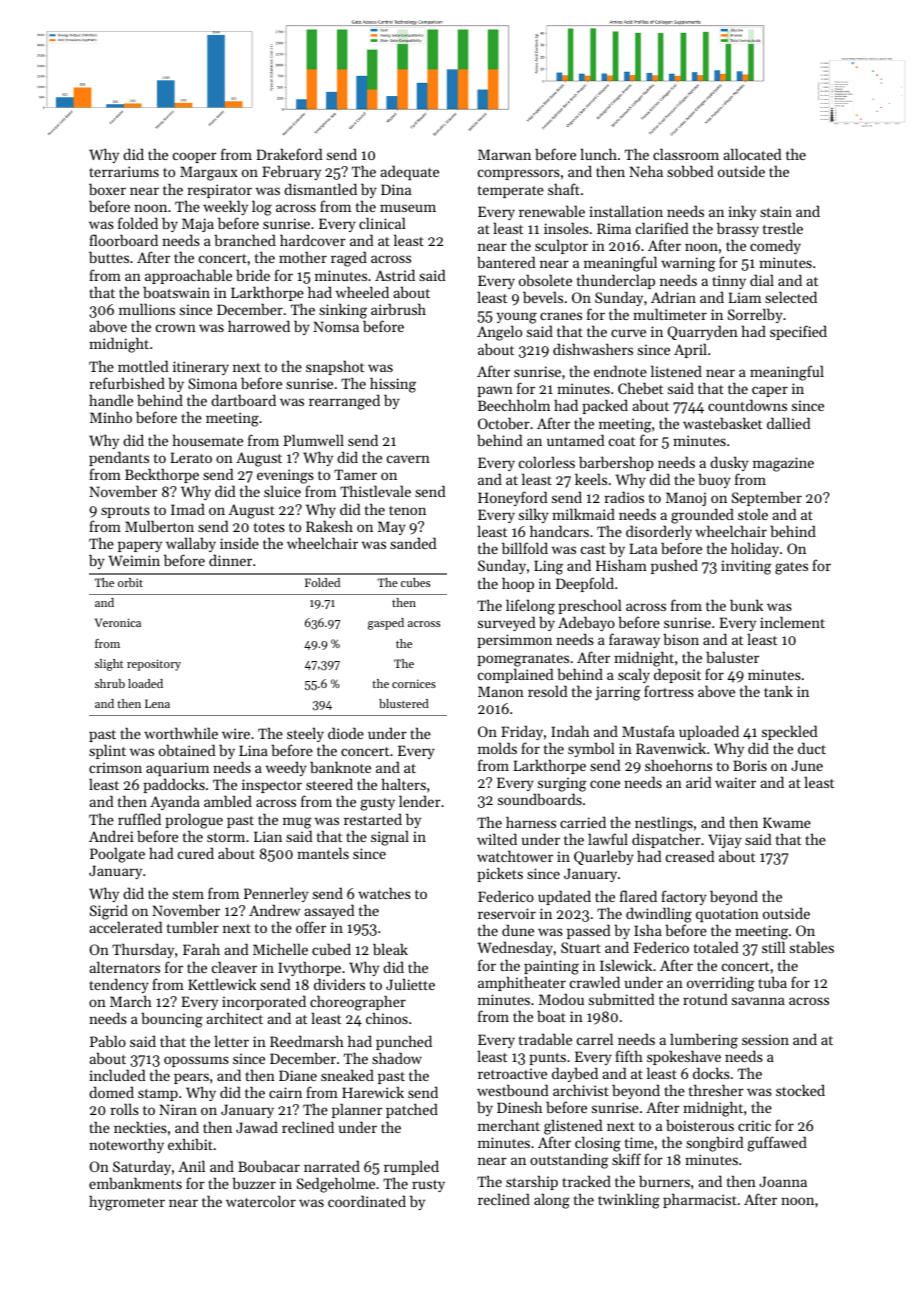 The image size is (924, 1314). What do you see at coordinates (219, 191) in the screenshot?
I see `respirator` at bounding box center [219, 191].
